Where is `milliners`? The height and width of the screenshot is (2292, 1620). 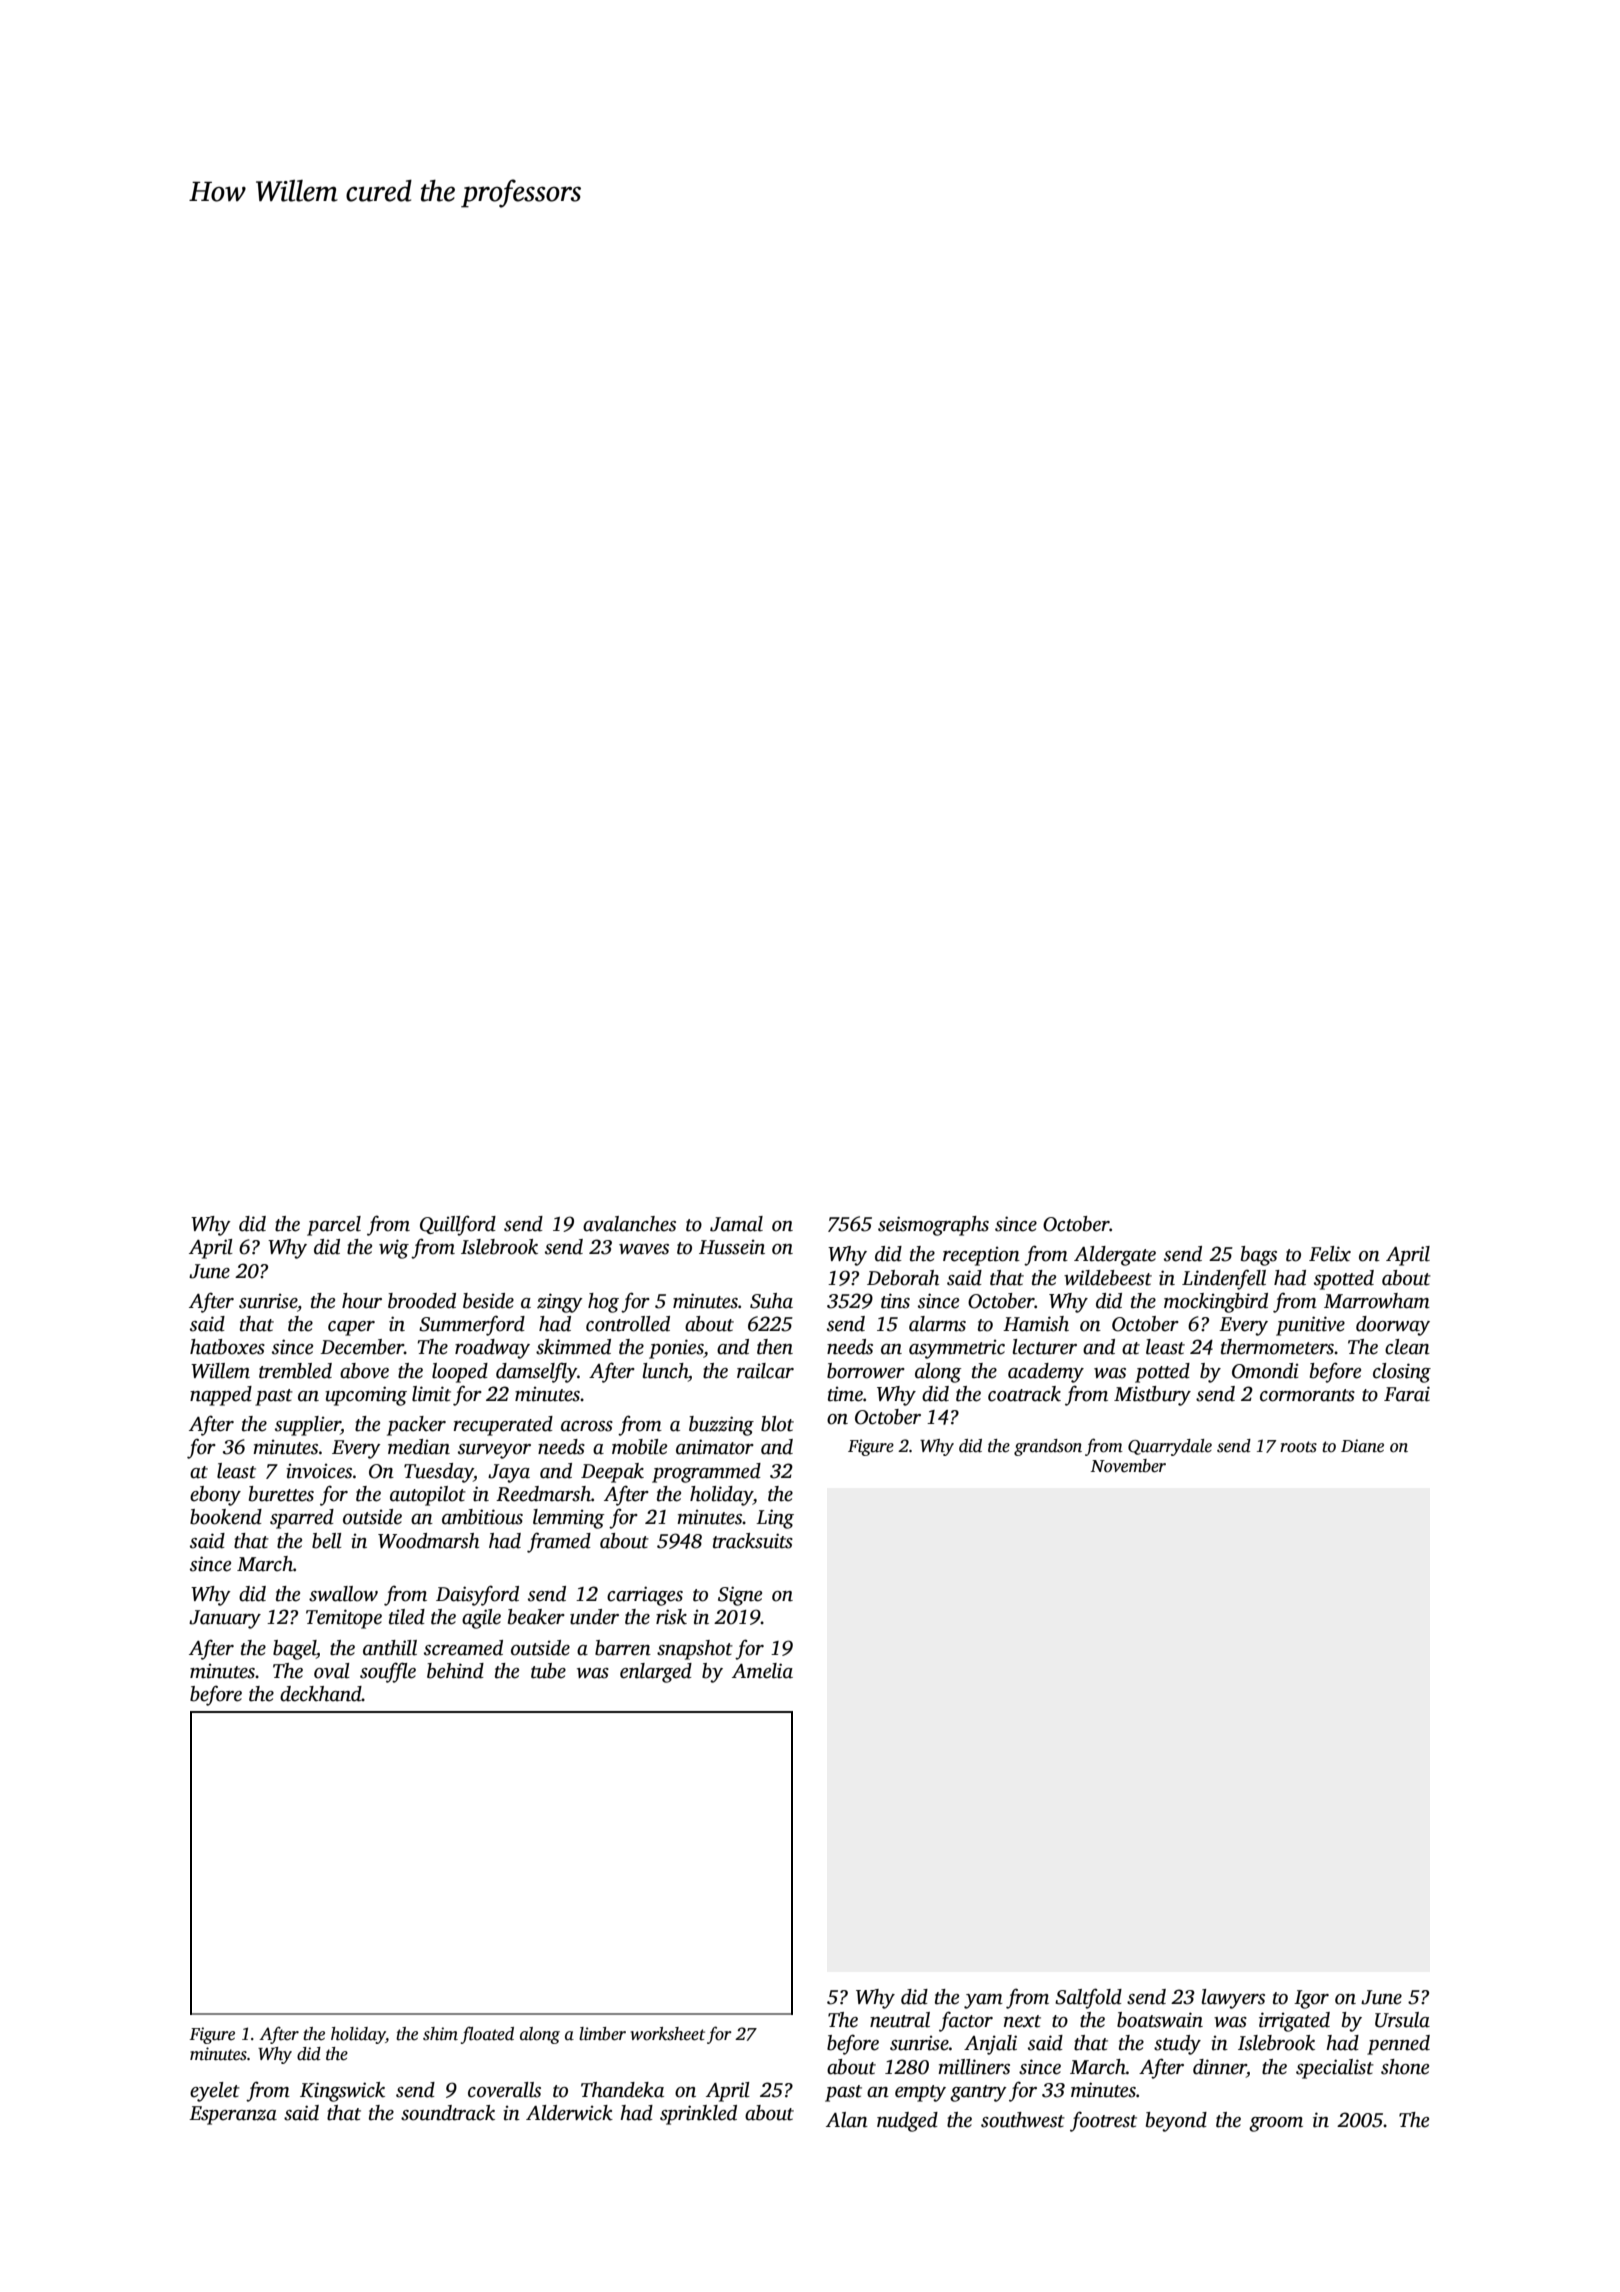 milliners is located at coordinates (974, 2067).
